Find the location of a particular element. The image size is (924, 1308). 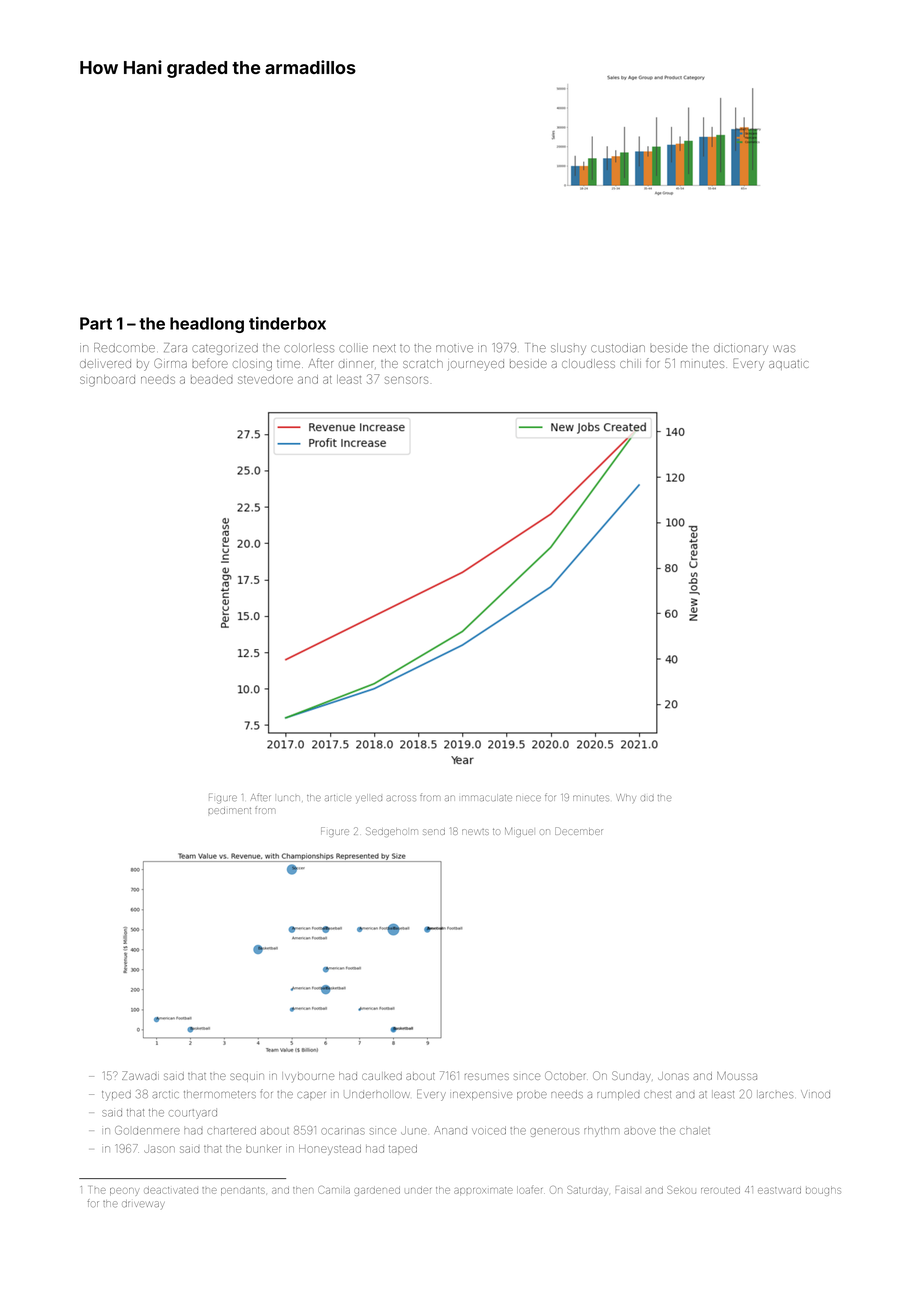

yelled is located at coordinates (369, 798).
